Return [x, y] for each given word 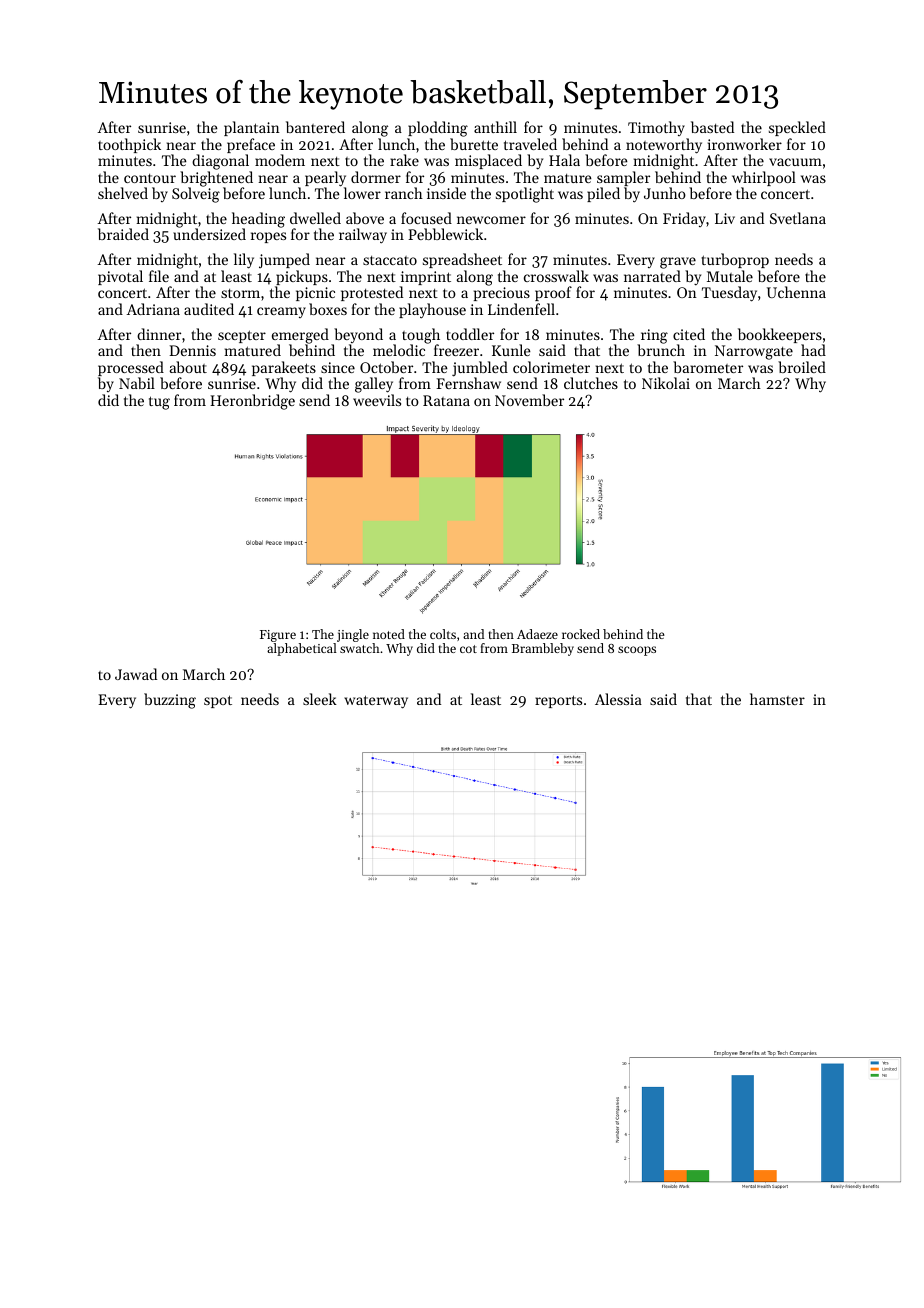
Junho [665, 193]
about [188, 367]
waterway [376, 702]
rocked [581, 634]
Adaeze [537, 634]
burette [474, 144]
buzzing [170, 701]
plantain [252, 128]
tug [159, 403]
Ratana [446, 400]
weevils [377, 400]
